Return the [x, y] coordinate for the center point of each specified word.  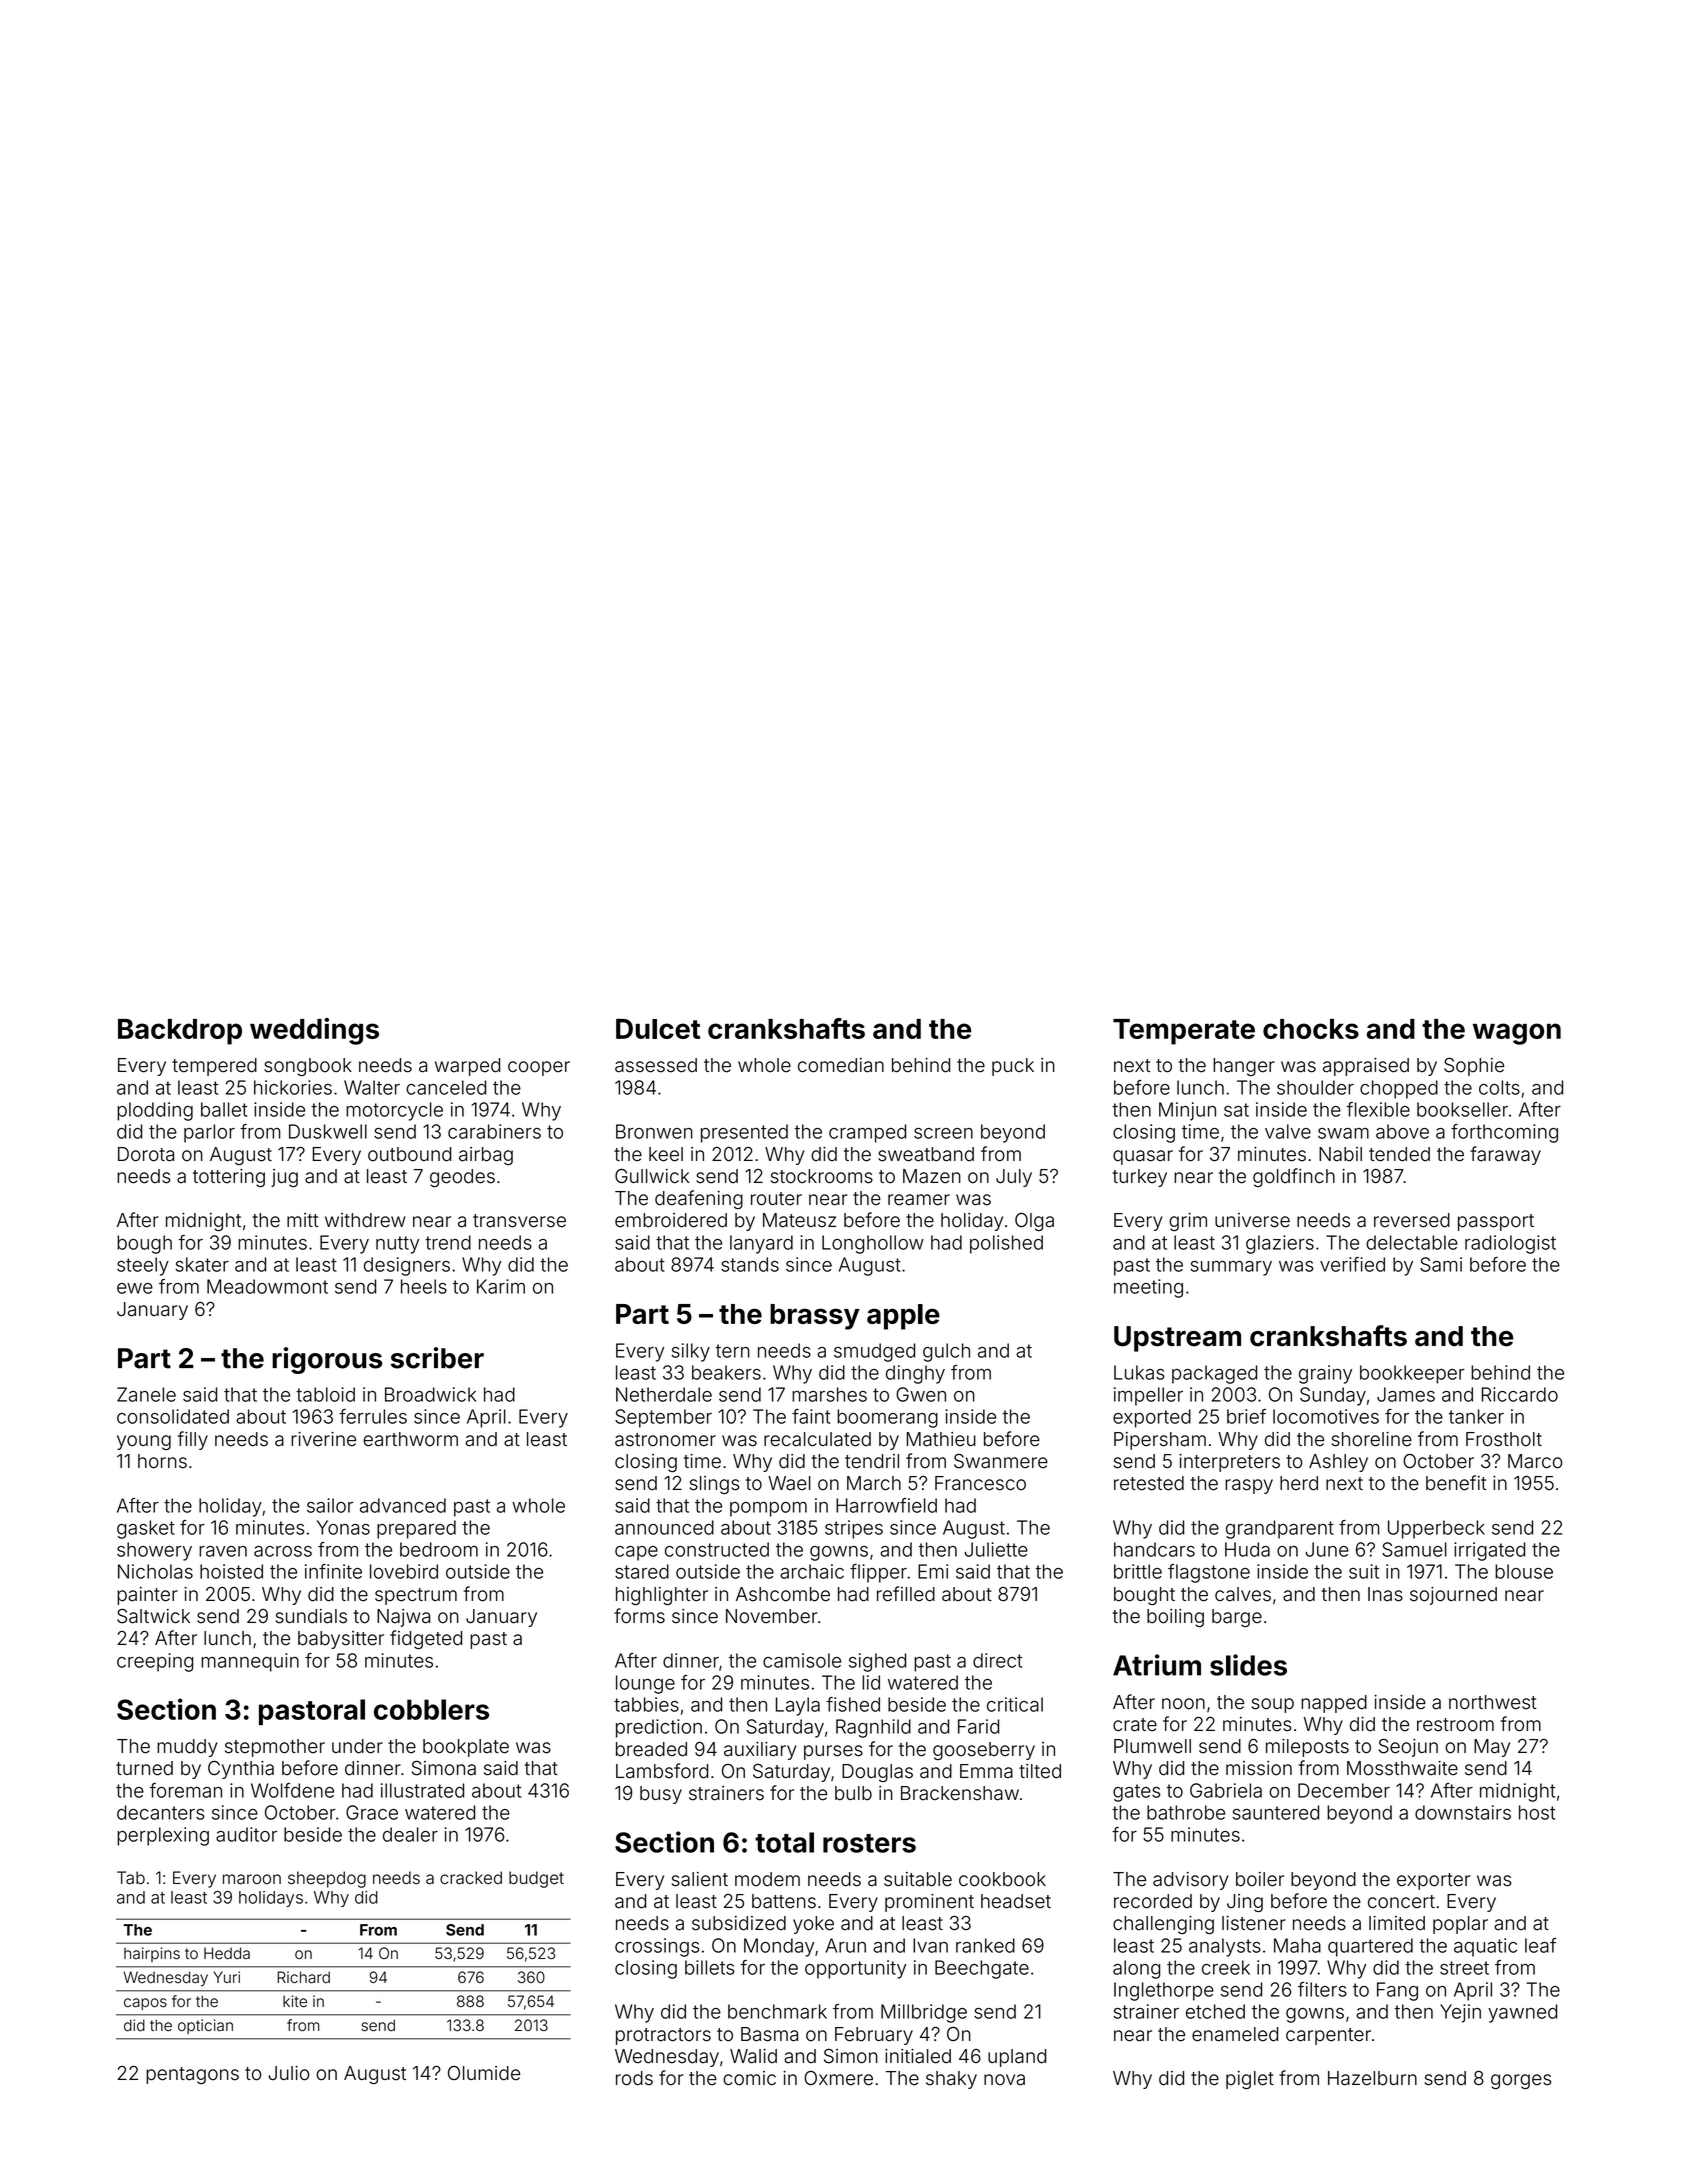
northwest [1493, 1702]
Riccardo [1520, 1394]
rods [634, 2078]
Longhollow [873, 1244]
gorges [1521, 2081]
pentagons [192, 2075]
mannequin [250, 1662]
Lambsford [662, 1771]
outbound [409, 1154]
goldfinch [1294, 1177]
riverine [323, 1439]
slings [714, 1485]
